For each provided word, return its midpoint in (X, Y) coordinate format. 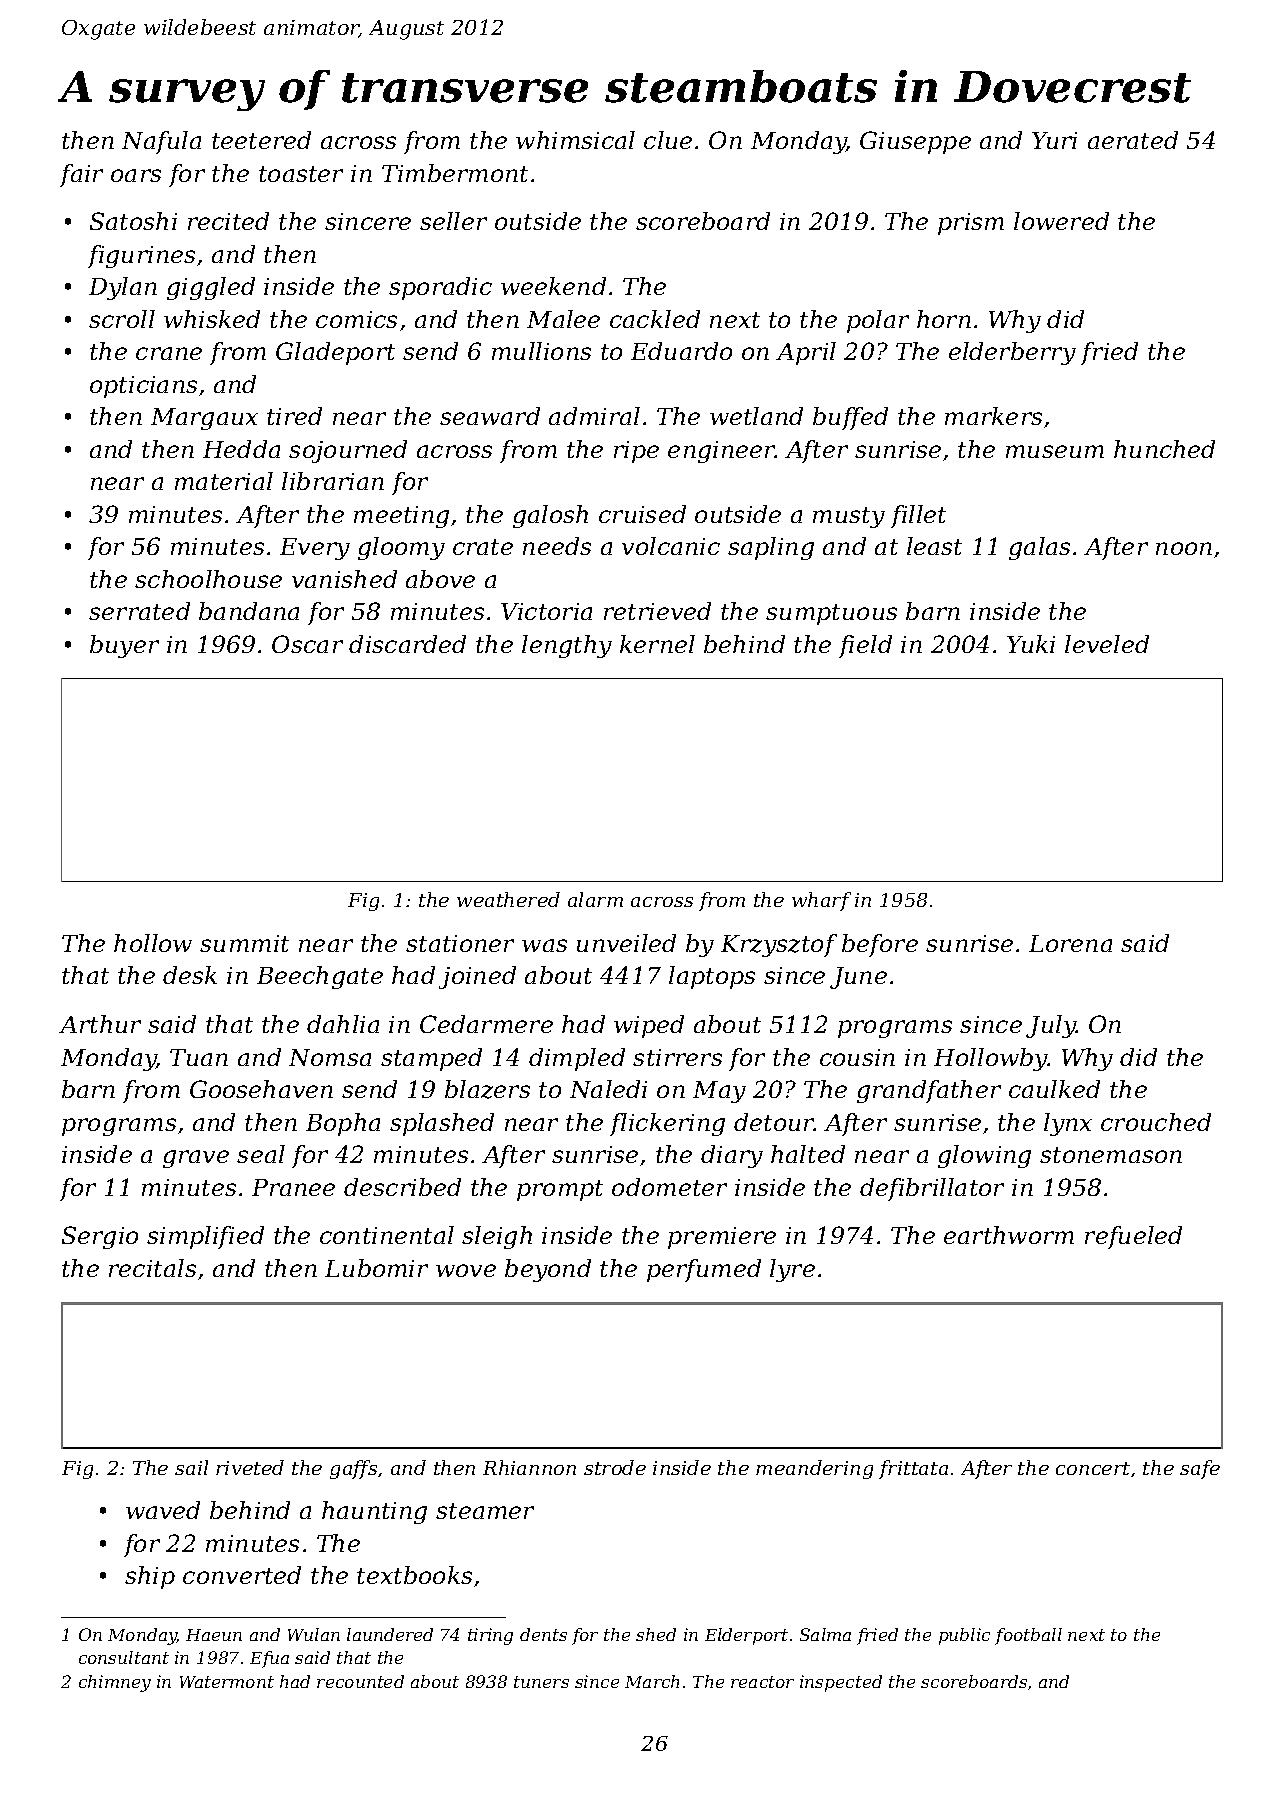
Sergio (100, 1237)
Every (315, 549)
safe (1200, 1469)
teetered (261, 140)
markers (993, 416)
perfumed (704, 1270)
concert (1093, 1468)
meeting (401, 517)
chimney (115, 1683)
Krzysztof (779, 945)
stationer (460, 943)
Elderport (746, 1636)
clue (668, 140)
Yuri (1054, 140)
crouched (1156, 1122)
